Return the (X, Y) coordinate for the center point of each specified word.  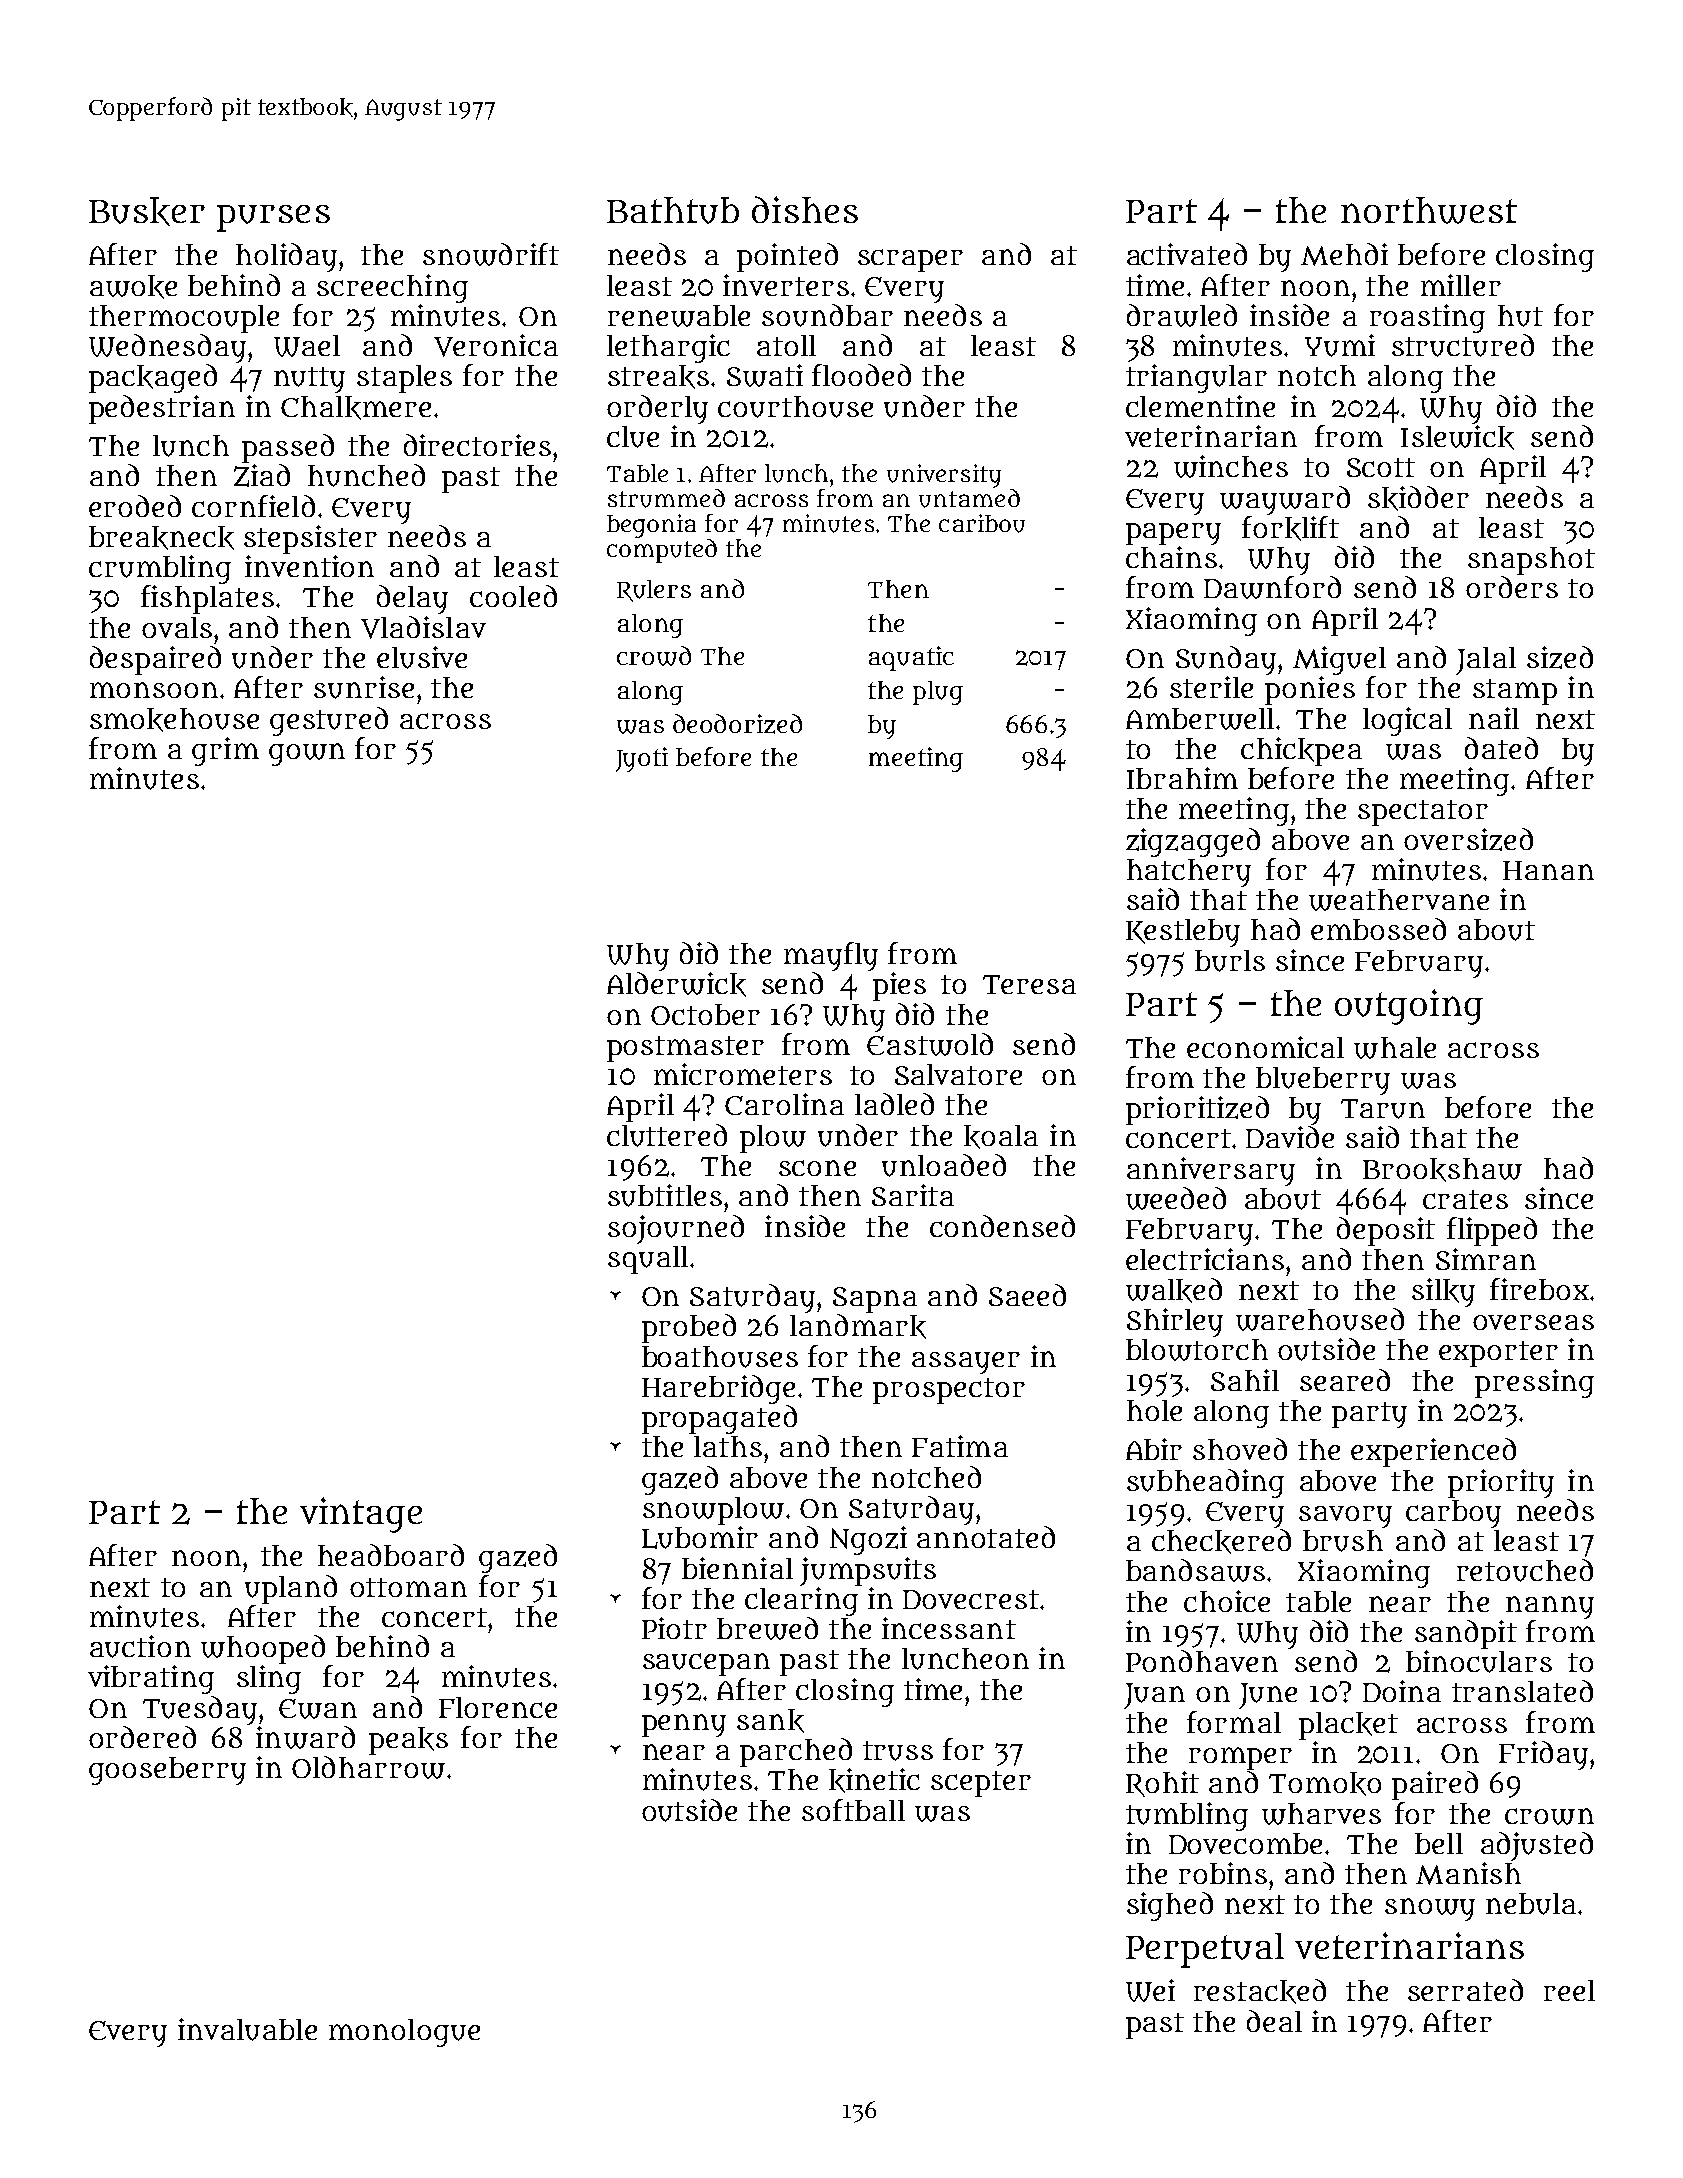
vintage (361, 1515)
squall (648, 1260)
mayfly (831, 956)
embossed (1378, 929)
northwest (1429, 210)
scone (817, 1168)
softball (853, 1810)
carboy (1453, 1514)
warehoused (1320, 1319)
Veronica (496, 345)
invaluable (247, 2029)
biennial (737, 1568)
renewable (679, 316)
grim (225, 751)
